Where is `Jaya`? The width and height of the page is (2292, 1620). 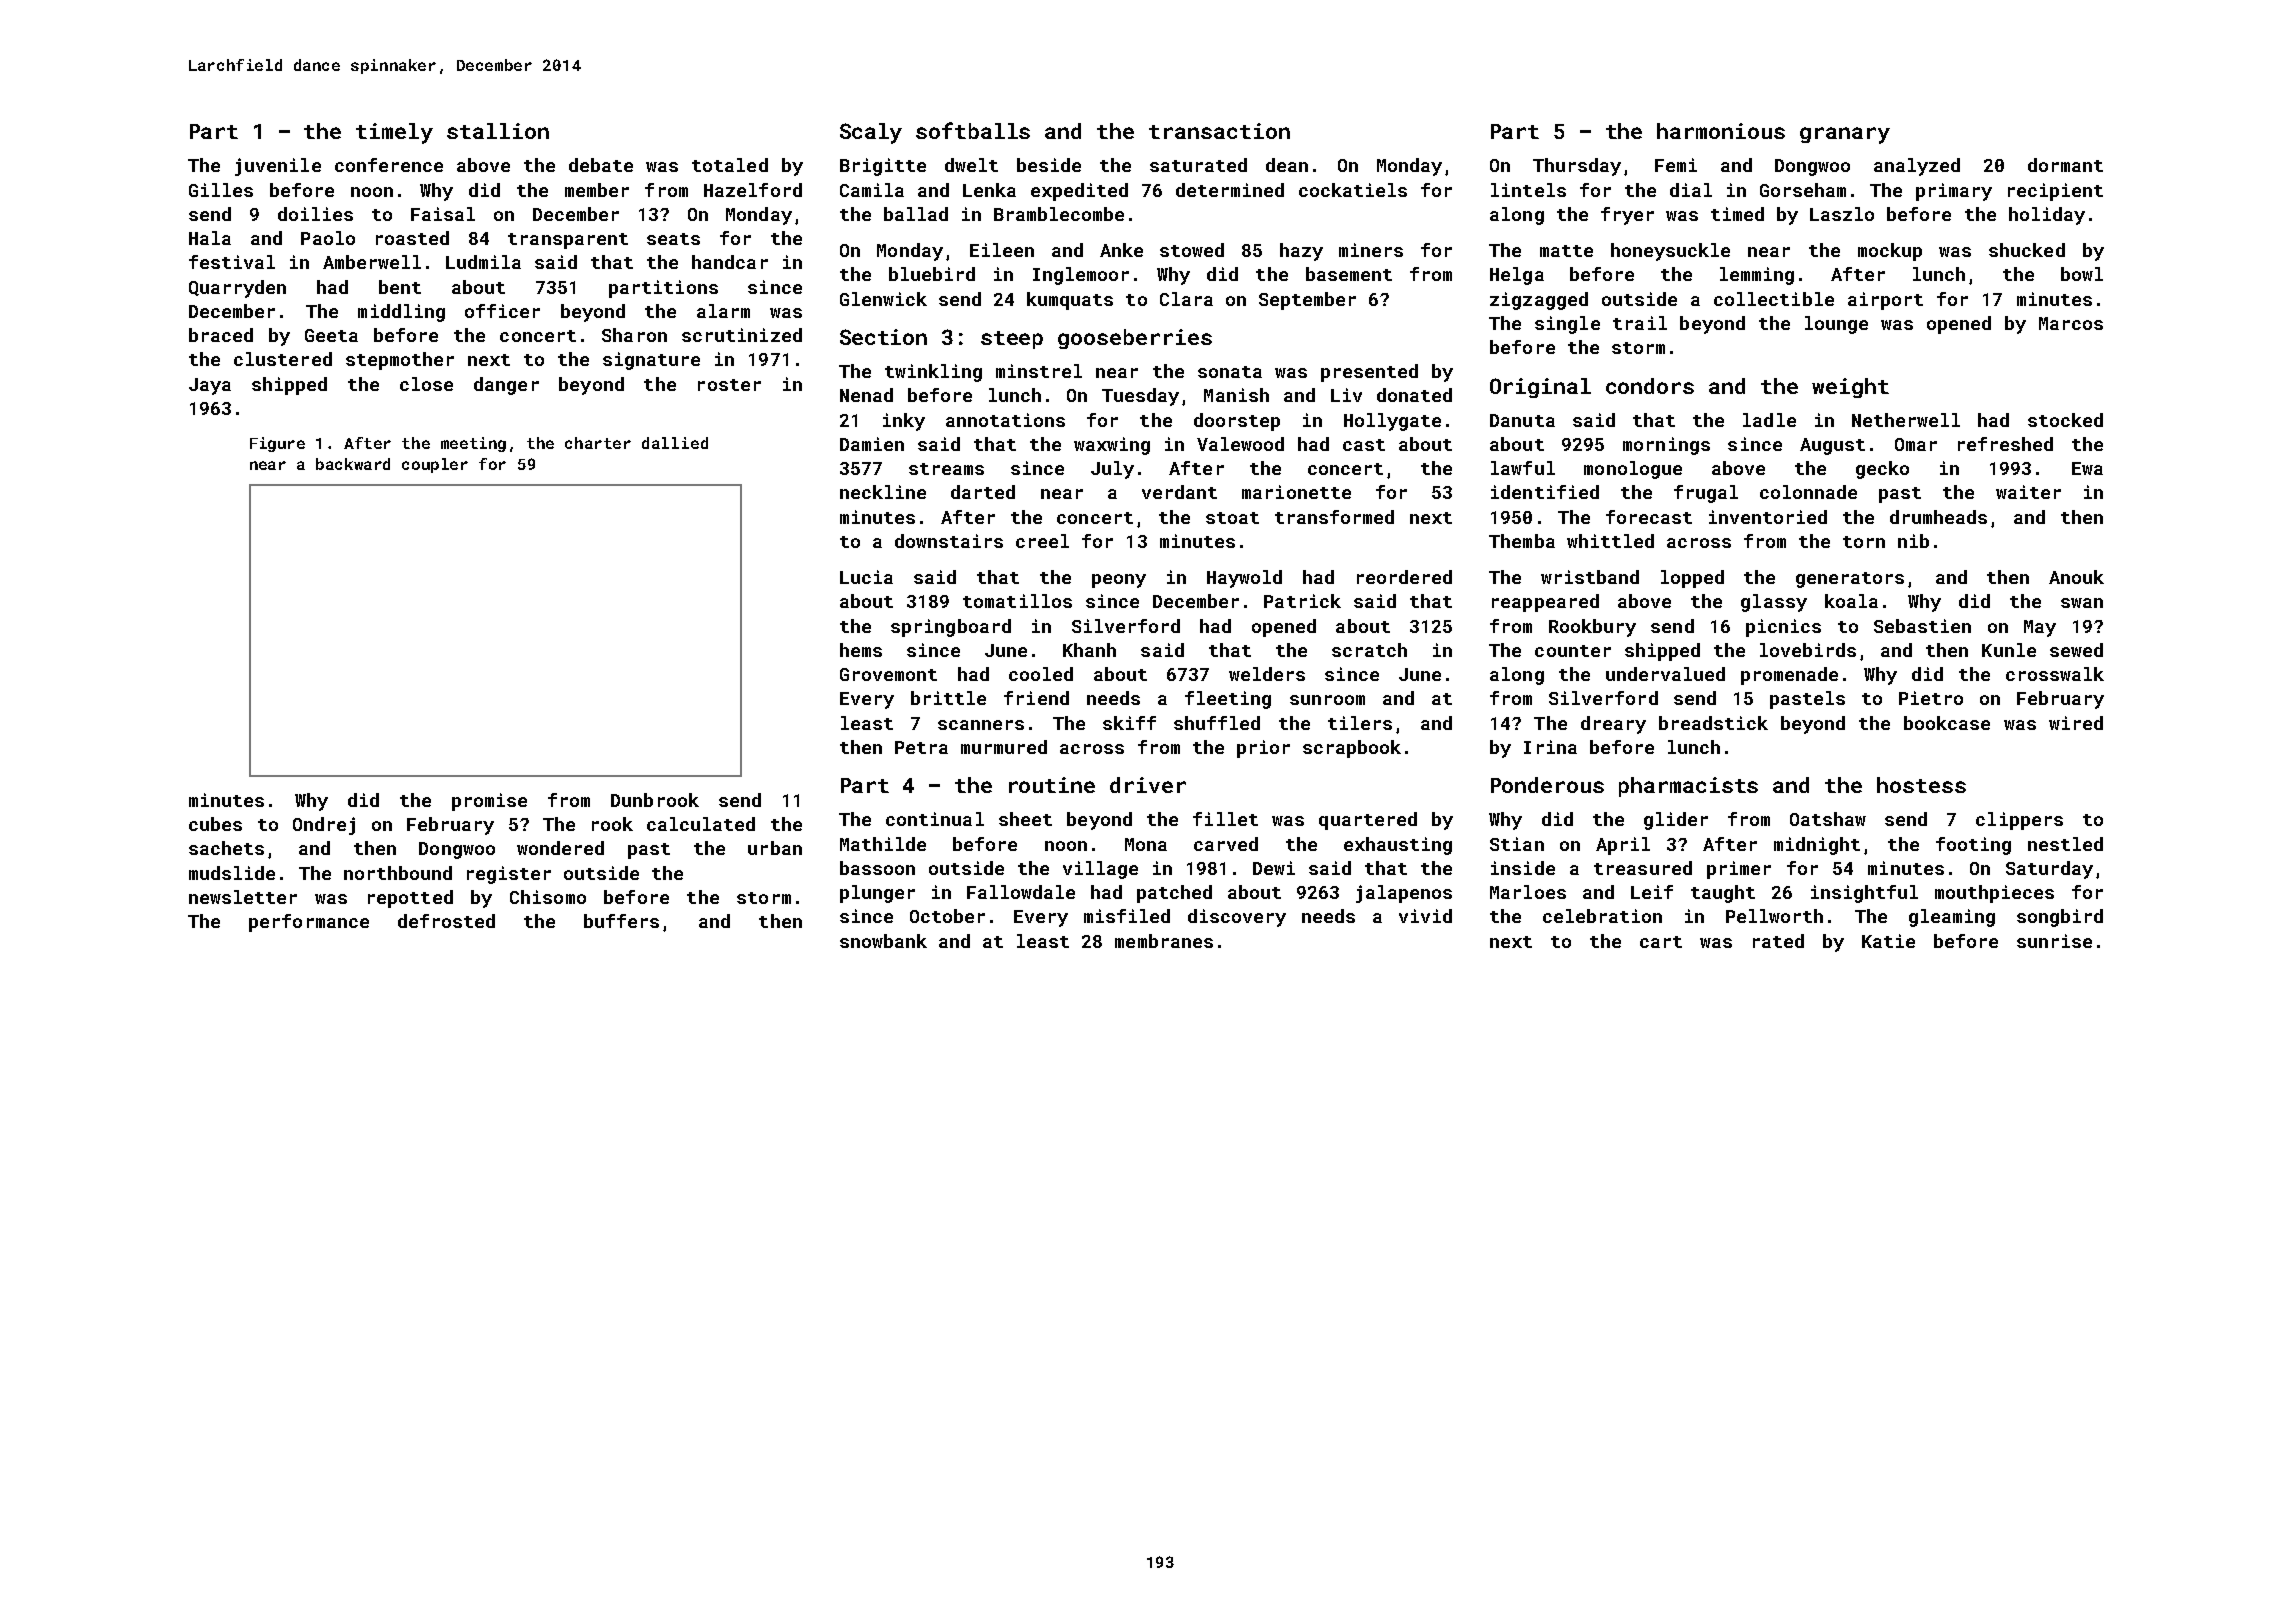 Jaya is located at coordinates (210, 386).
